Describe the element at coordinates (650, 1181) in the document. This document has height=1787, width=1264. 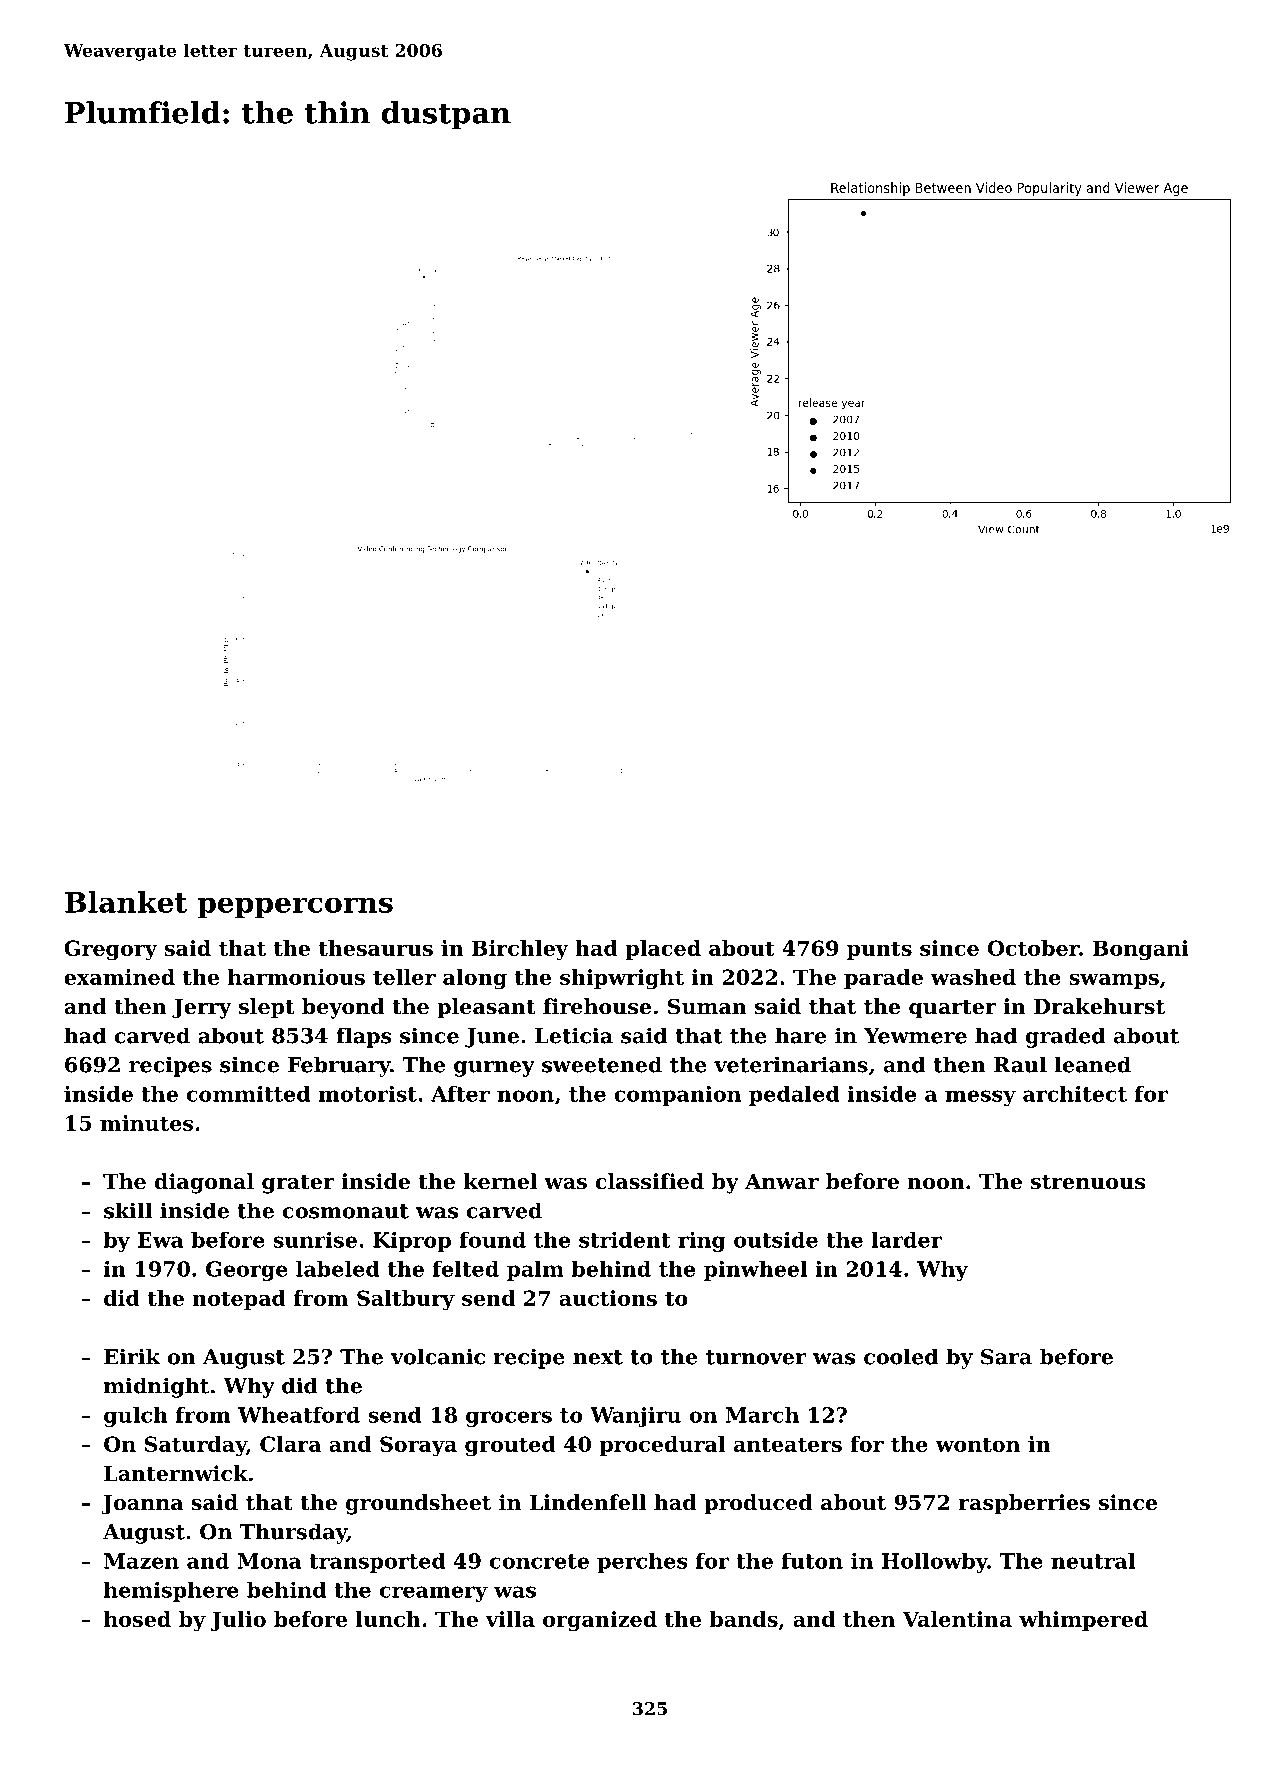
I see `classified` at that location.
